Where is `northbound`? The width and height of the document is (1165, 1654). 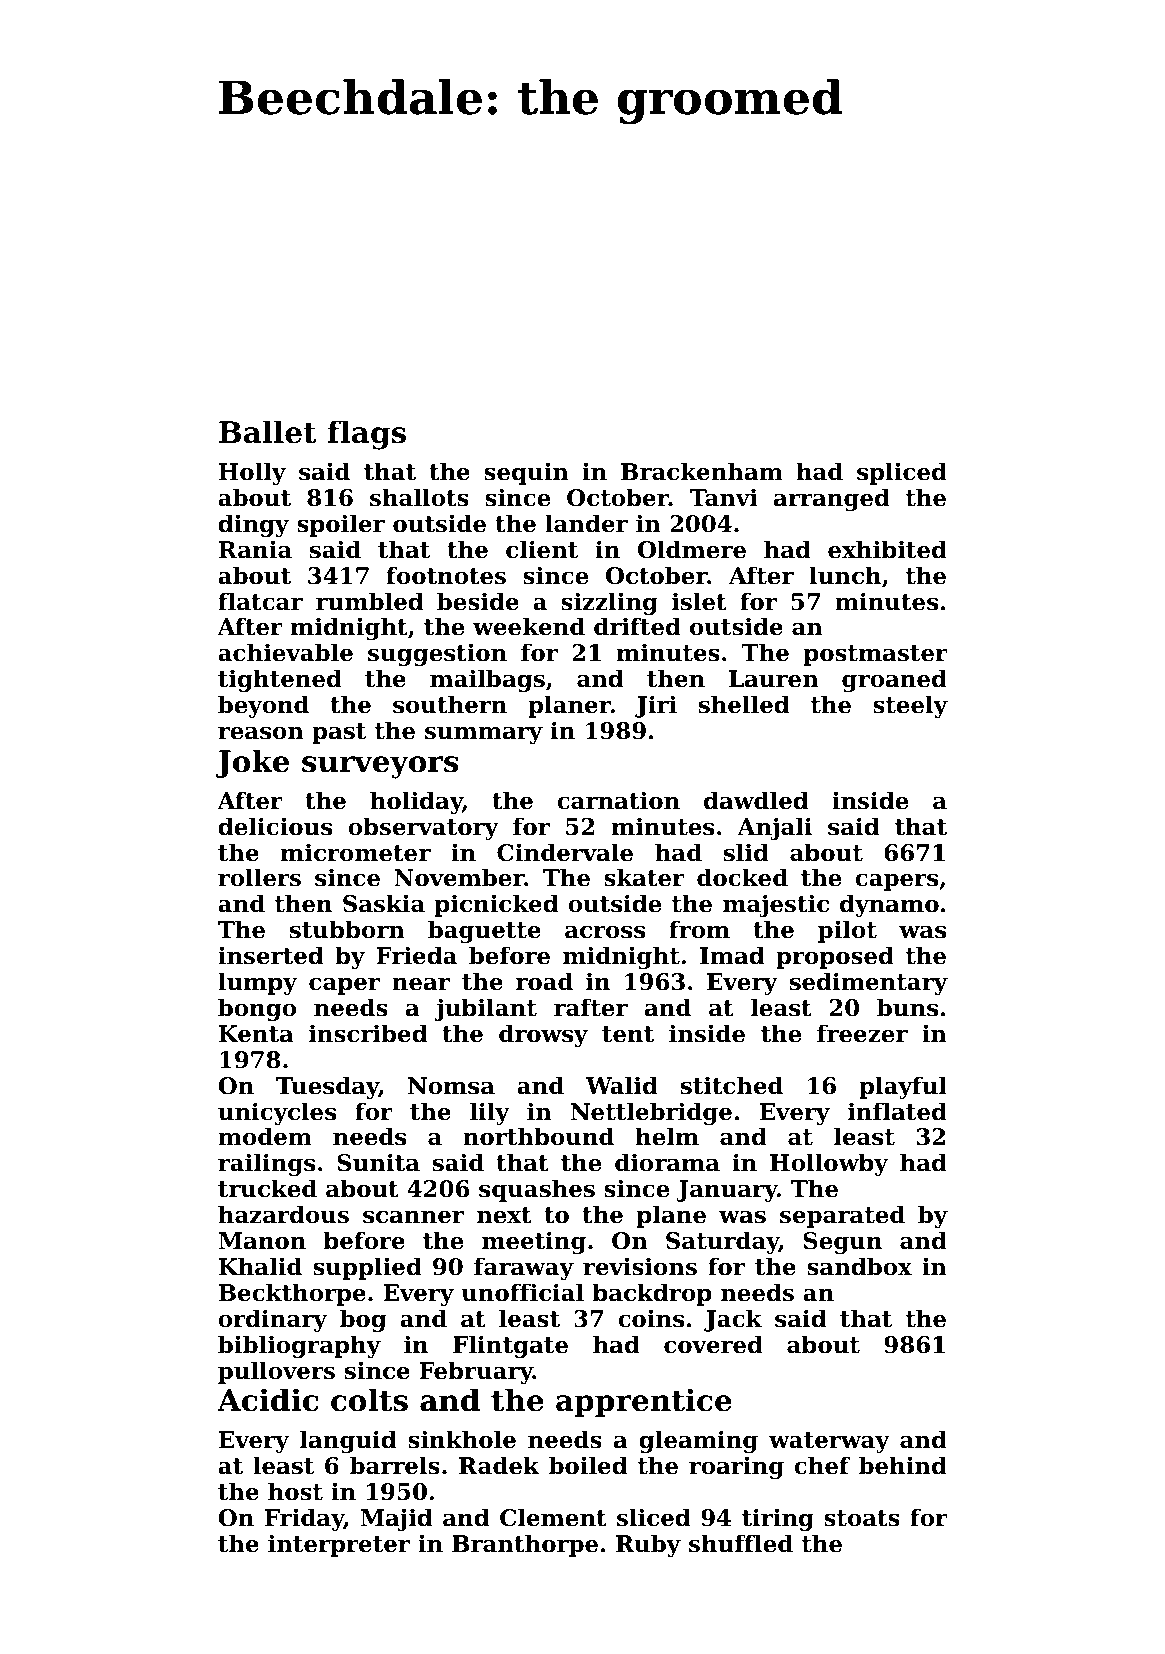
northbound is located at coordinates (538, 1136).
